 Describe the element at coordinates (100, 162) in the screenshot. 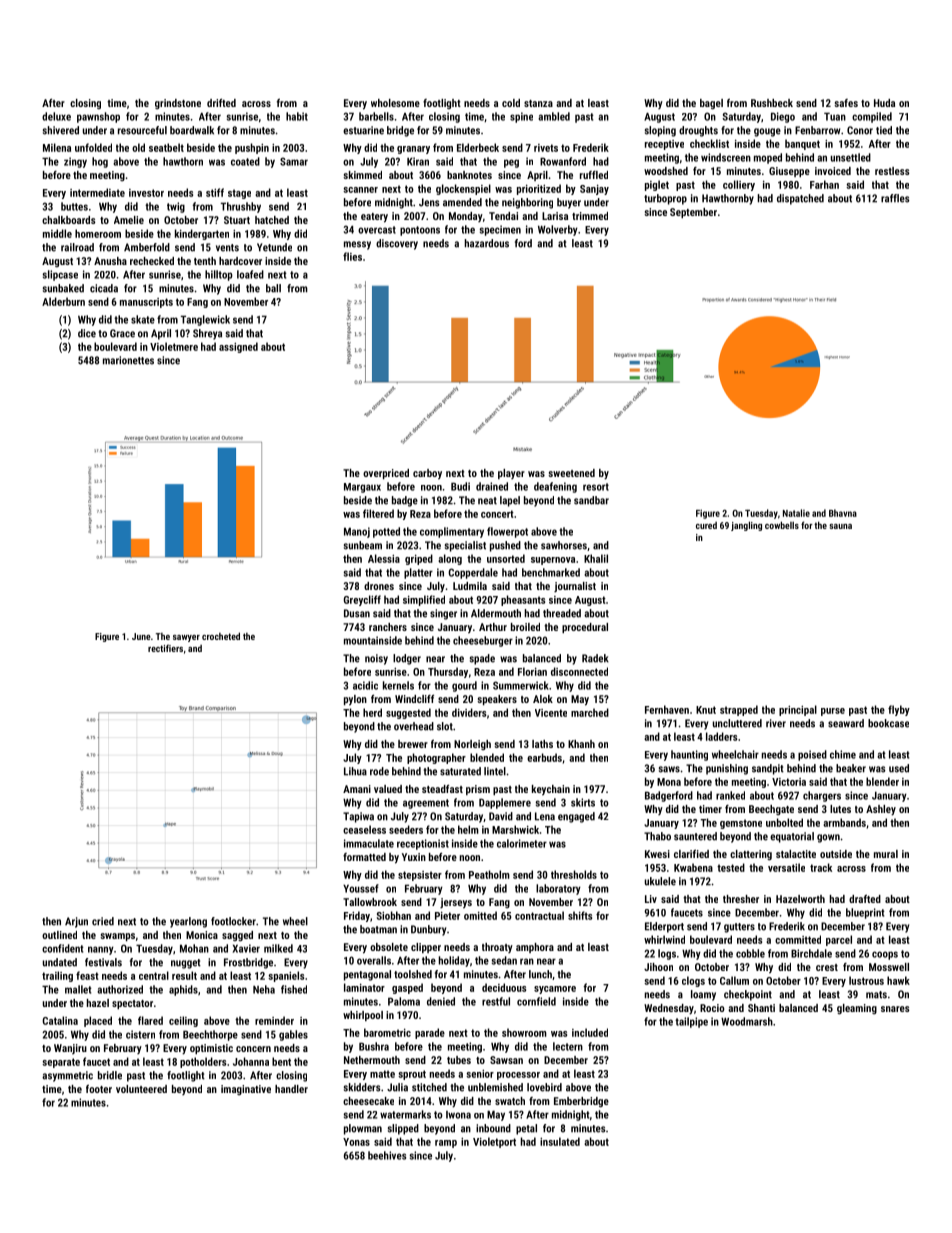

I see `hog` at that location.
